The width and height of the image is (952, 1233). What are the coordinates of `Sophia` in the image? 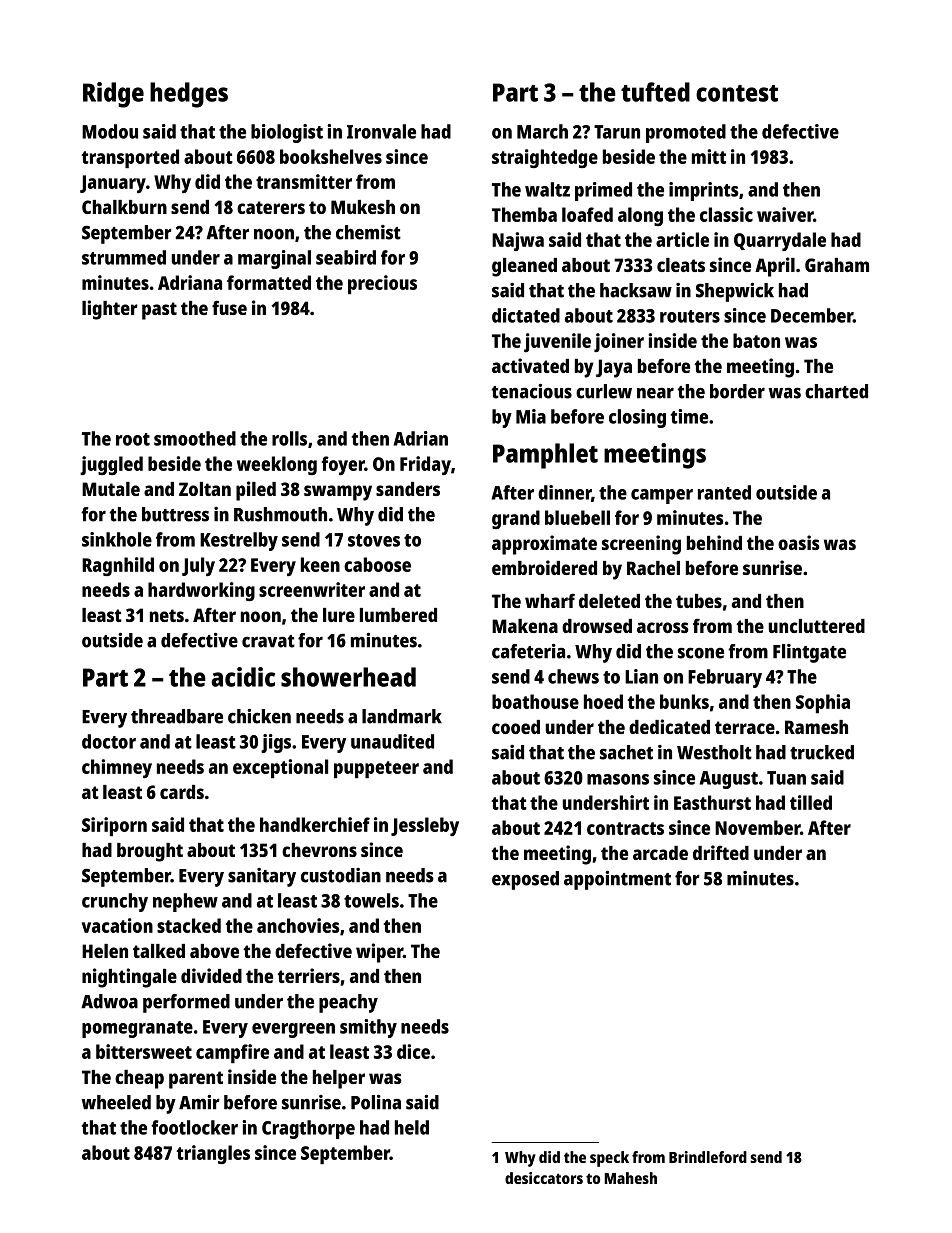 It's located at (823, 703).
